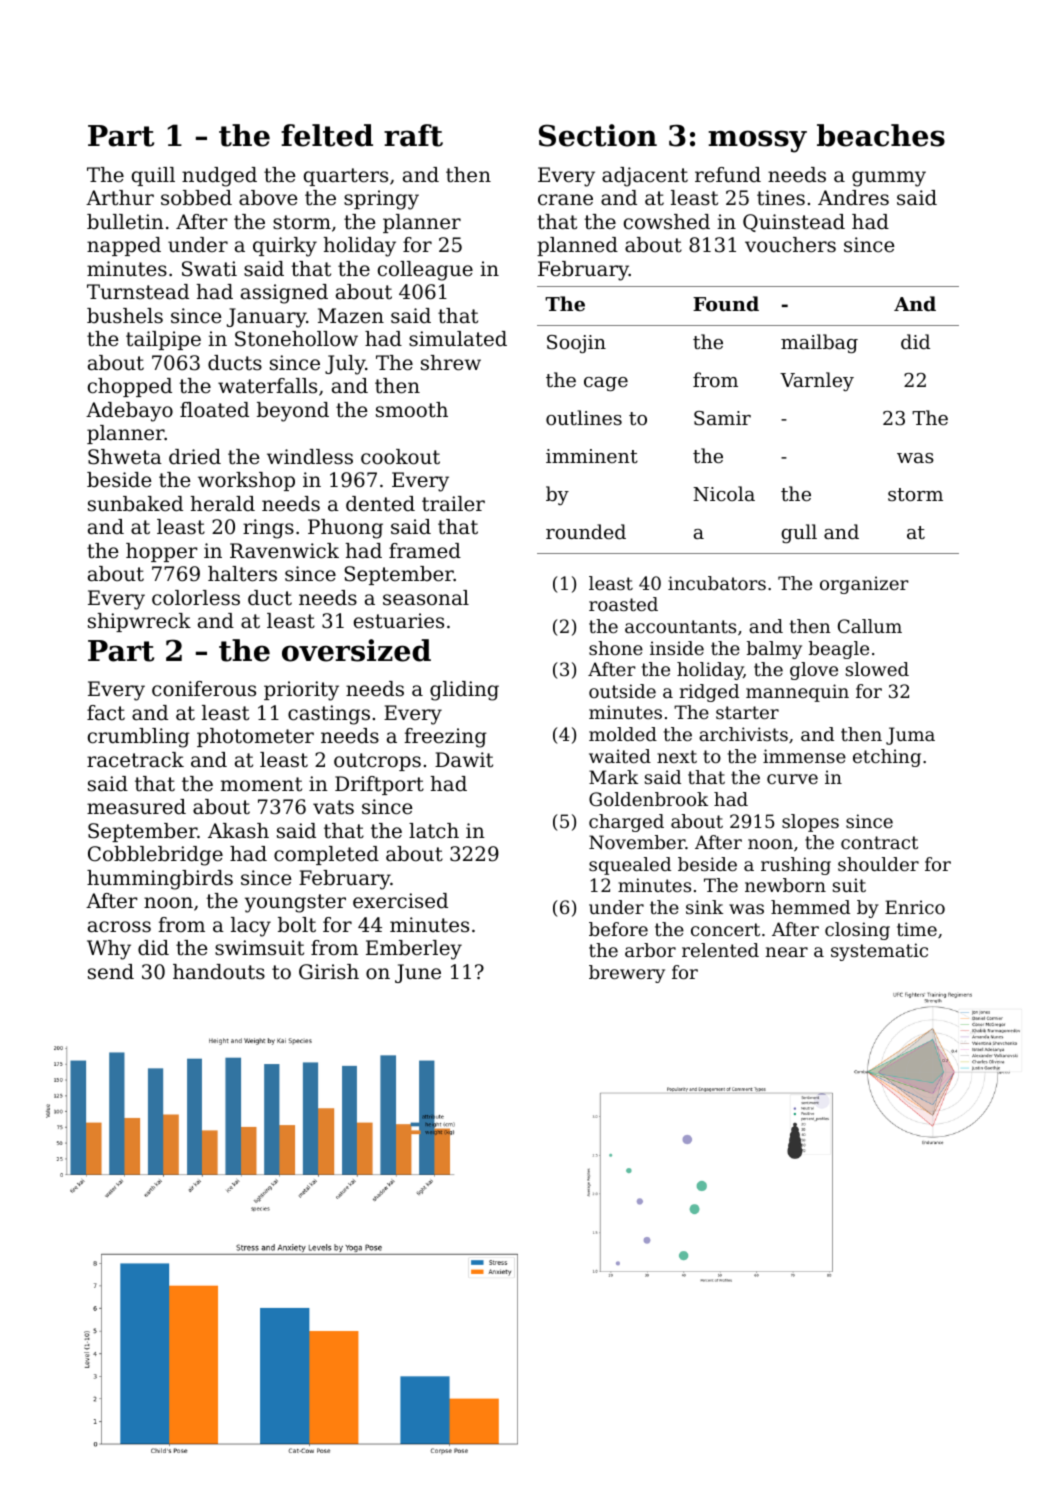  I want to click on sobbed, so click(196, 198).
